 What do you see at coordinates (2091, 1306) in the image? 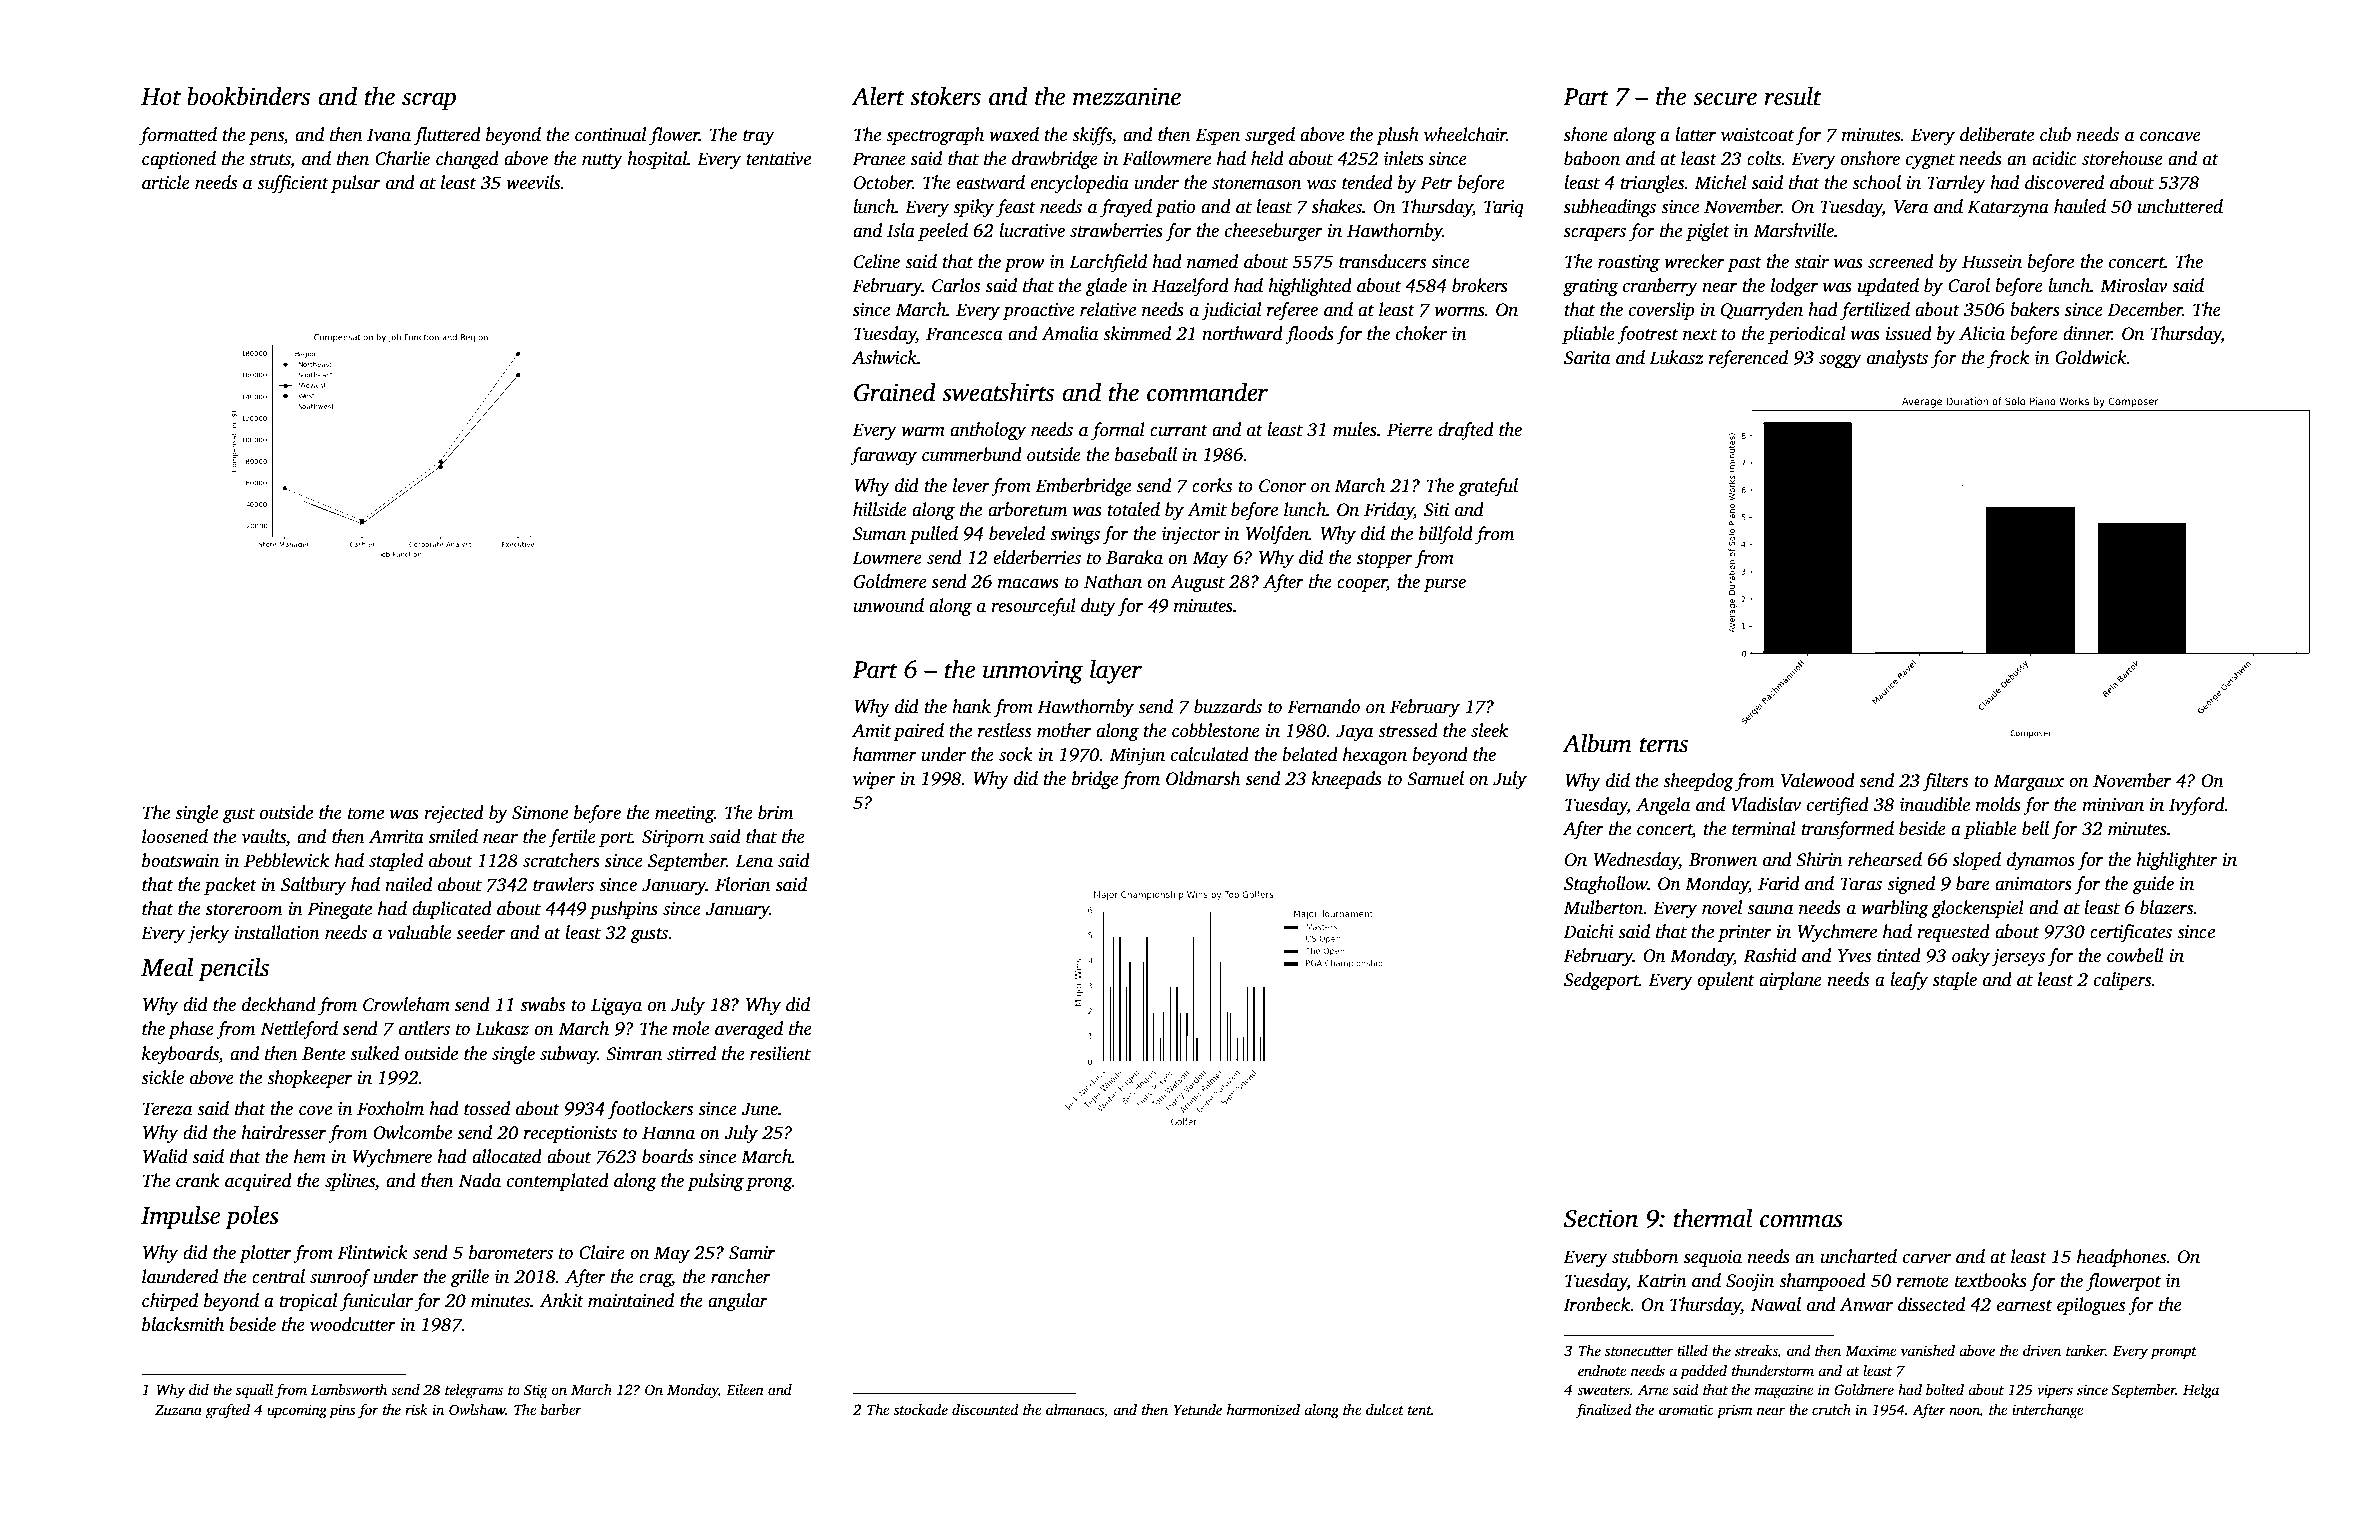
I see `epilogues` at bounding box center [2091, 1306].
